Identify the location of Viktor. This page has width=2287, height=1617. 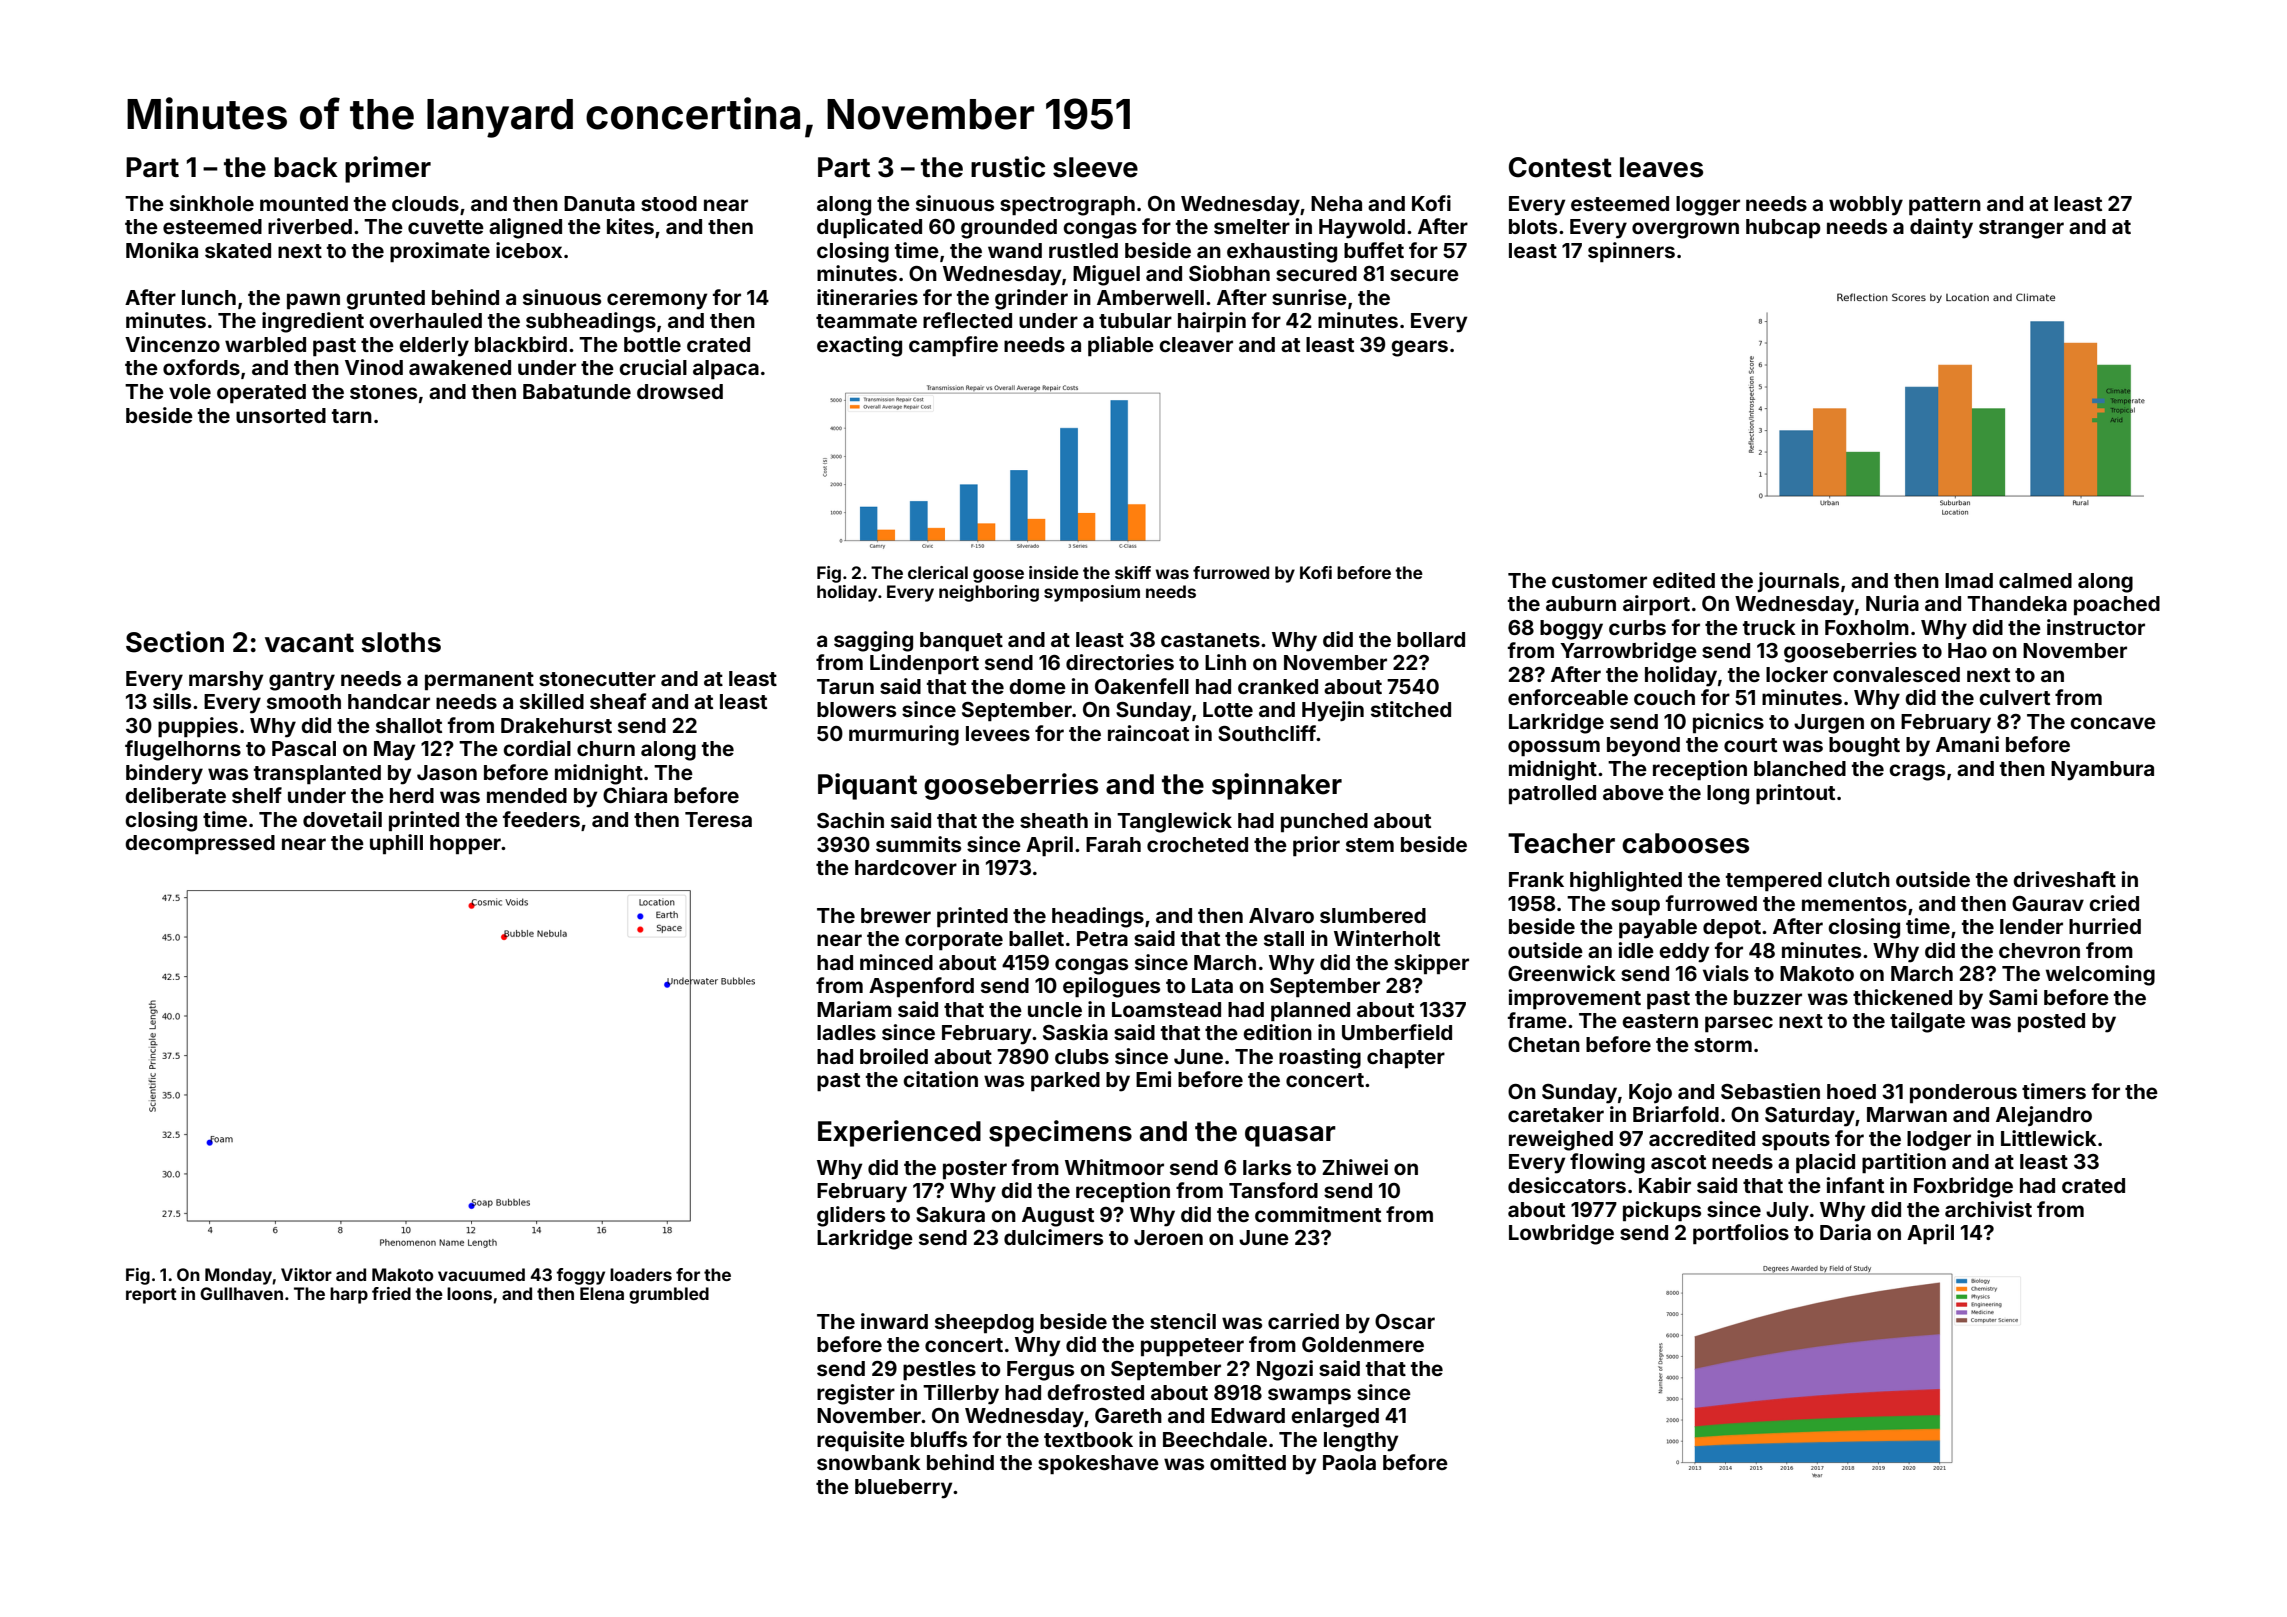
(306, 1274).
